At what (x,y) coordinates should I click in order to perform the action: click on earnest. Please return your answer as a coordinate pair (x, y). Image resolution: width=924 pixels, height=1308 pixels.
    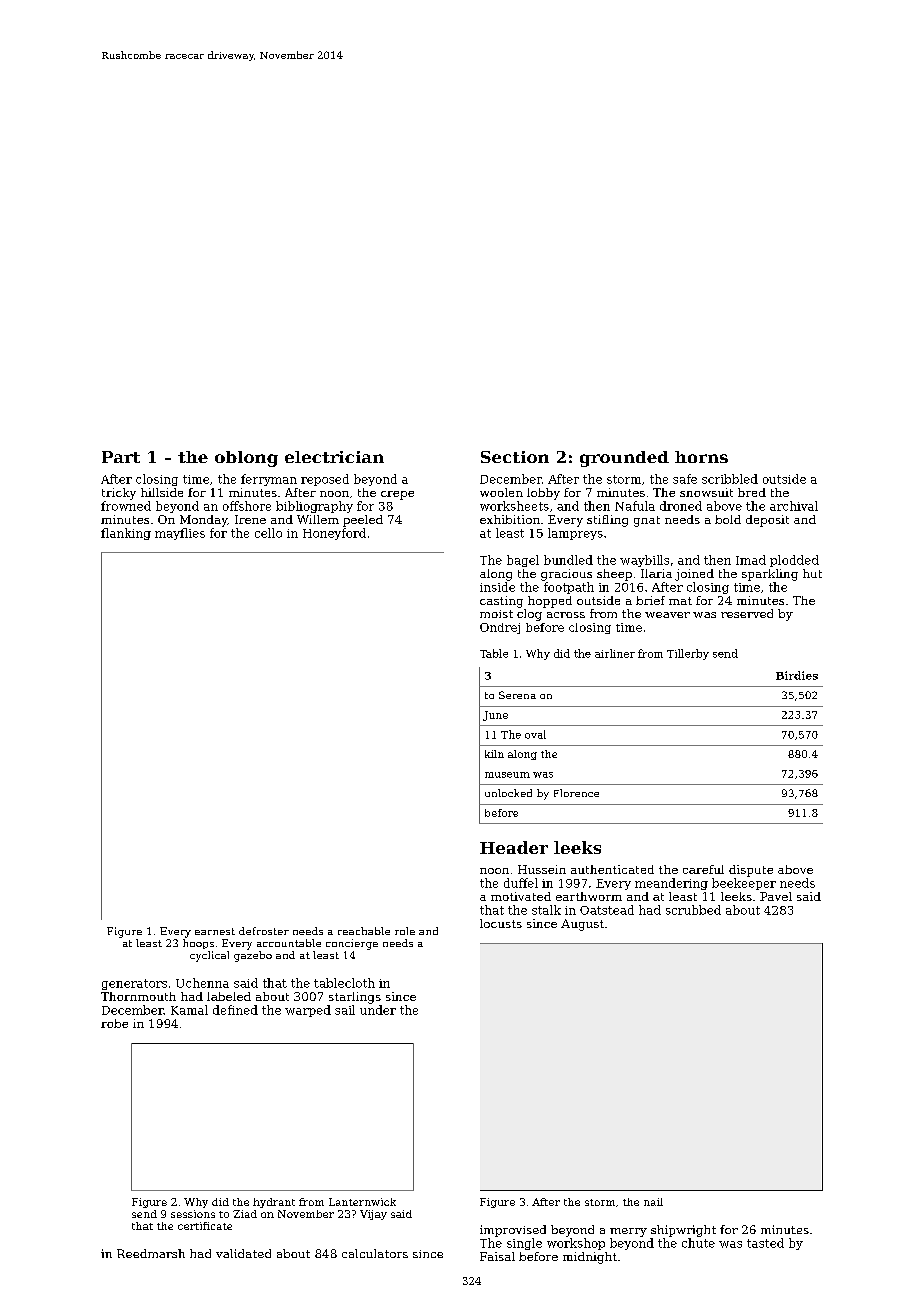
    Looking at the image, I should click on (215, 931).
